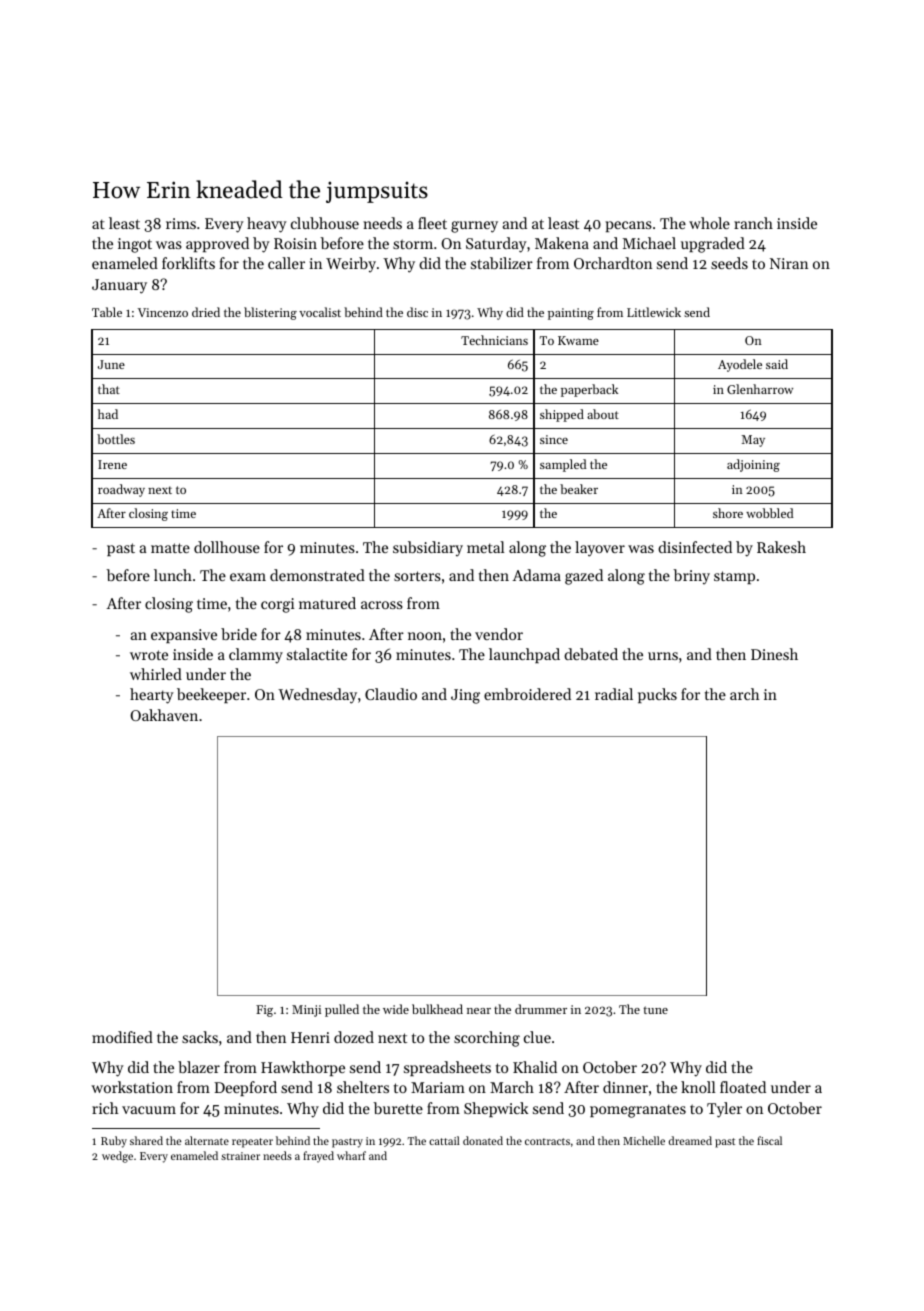 Image resolution: width=924 pixels, height=1311 pixels. Describe the element at coordinates (413, 244) in the page. I see `storm` at that location.
